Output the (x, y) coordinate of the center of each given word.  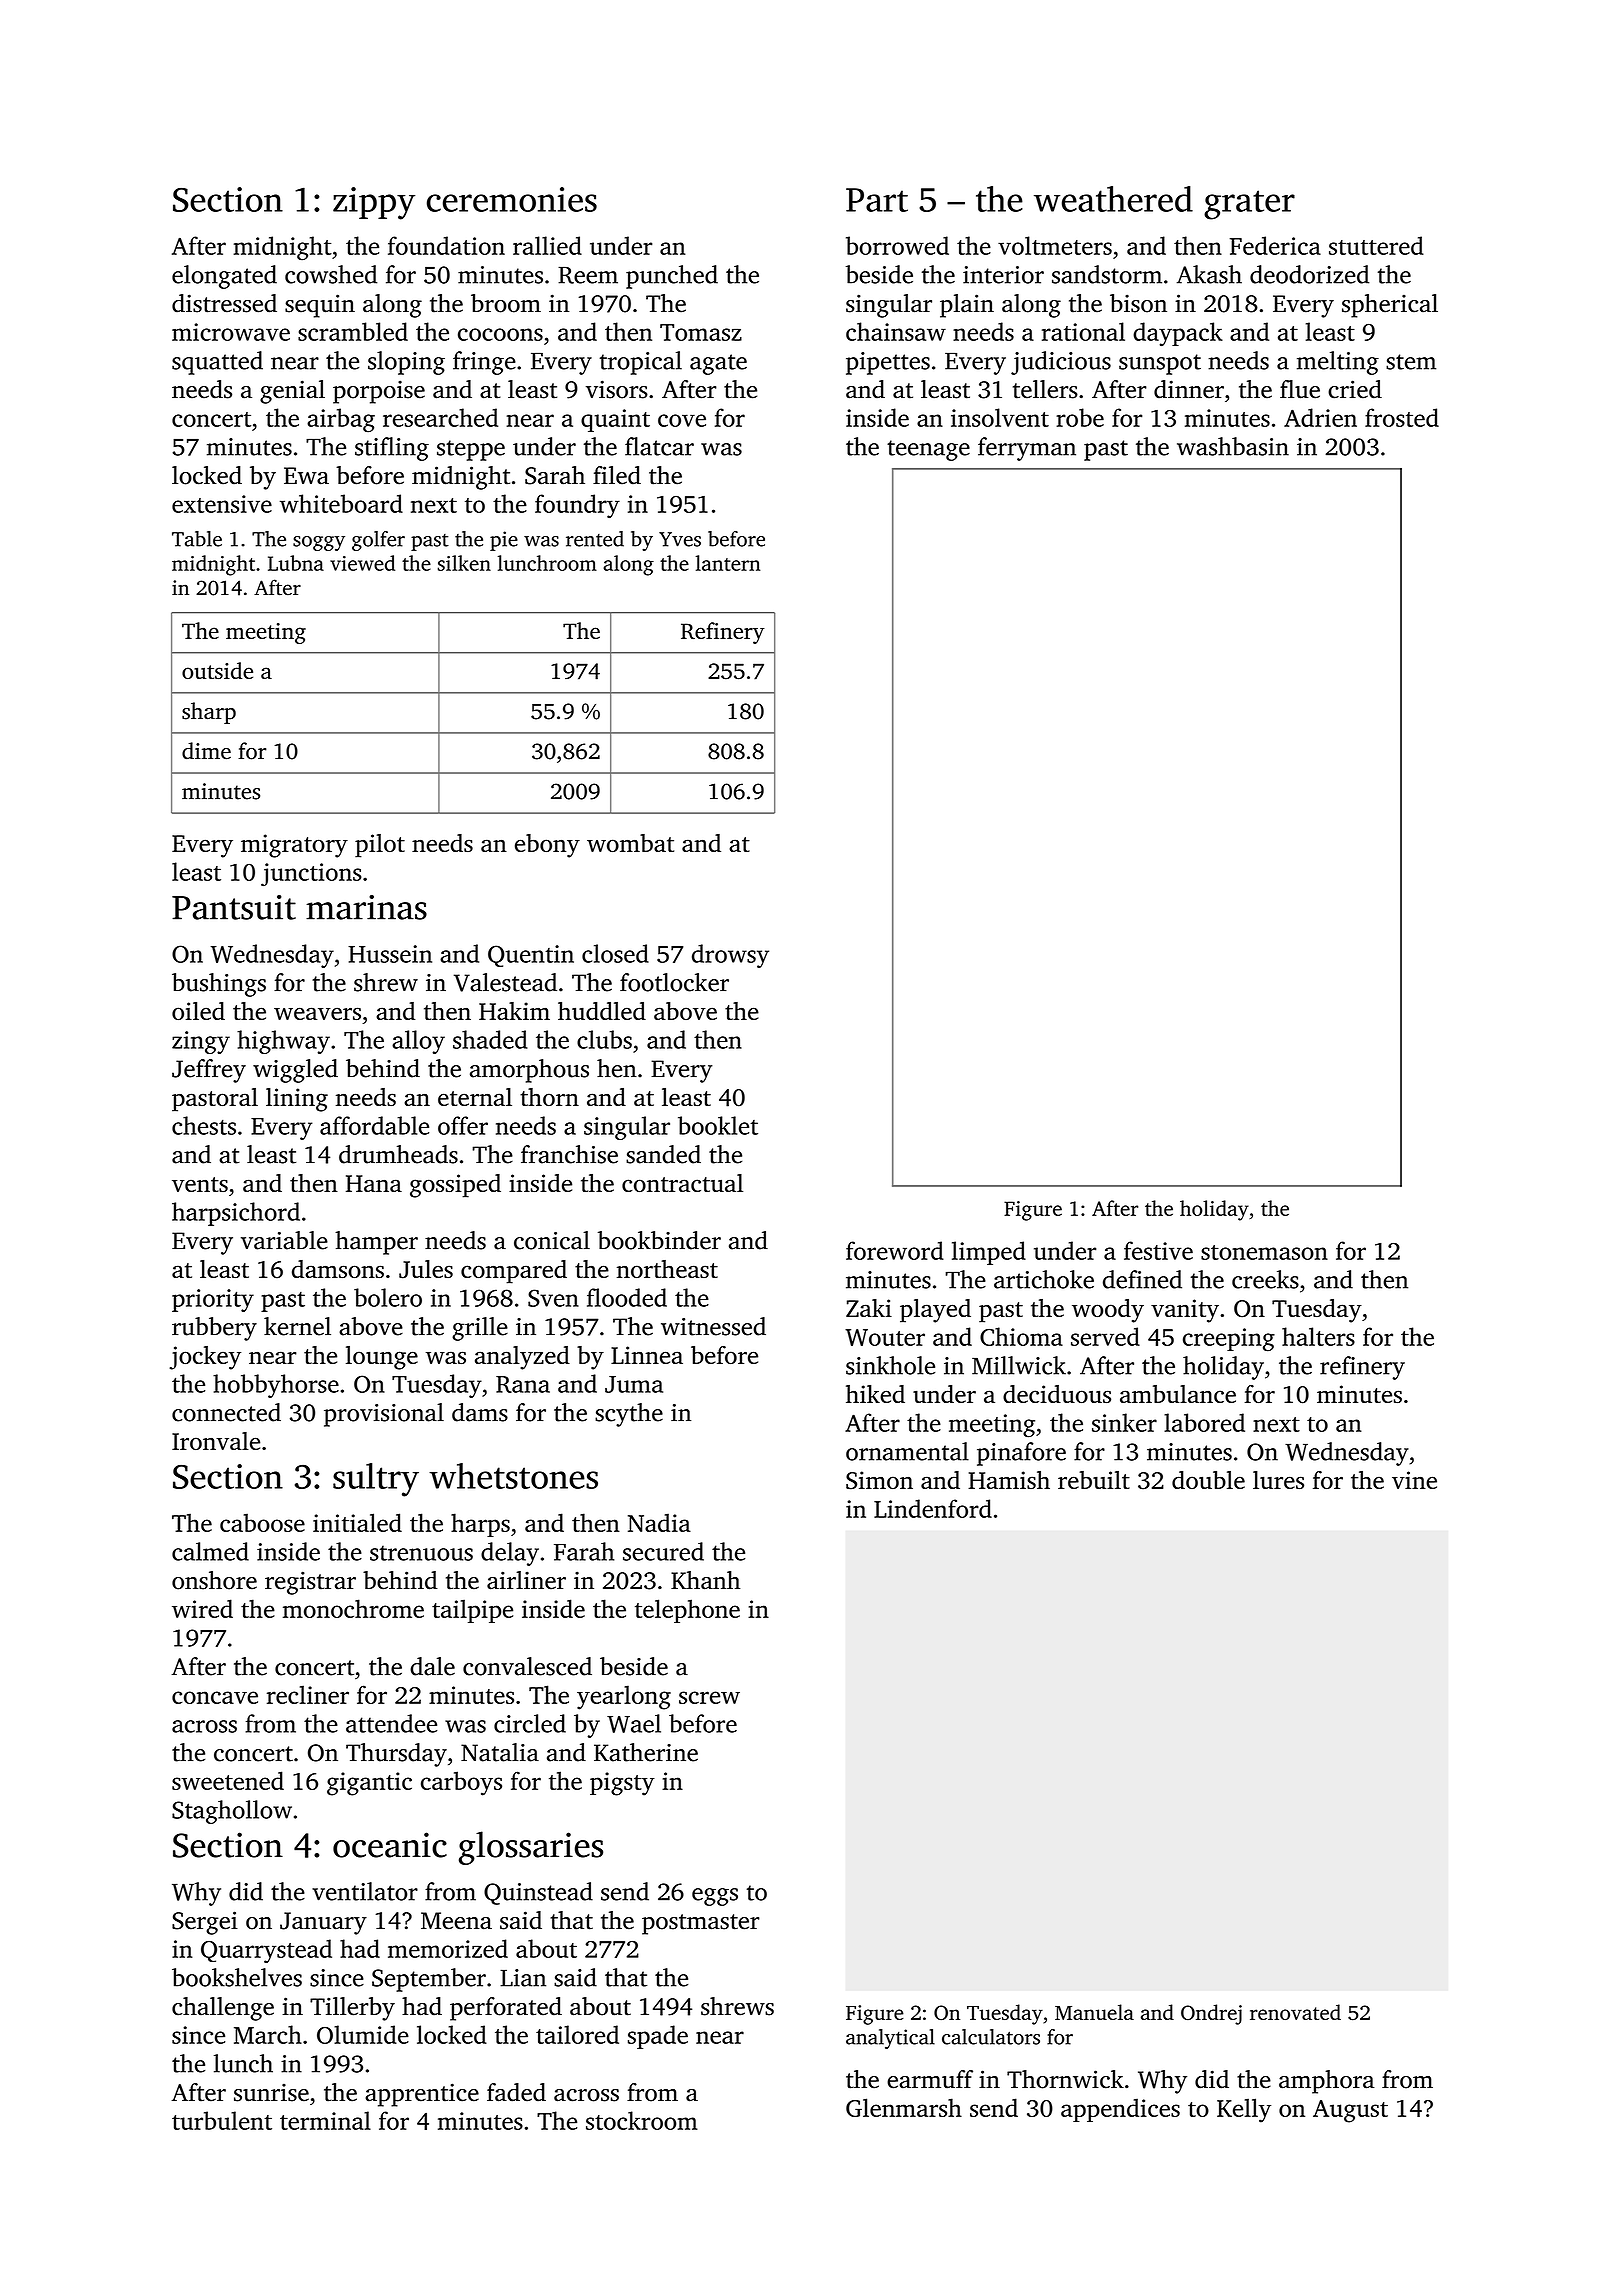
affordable (374, 1125)
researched (440, 417)
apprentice (422, 2095)
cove (682, 420)
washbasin (1233, 446)
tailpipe (472, 1611)
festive (1158, 1250)
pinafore (1021, 1454)
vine (1414, 1480)
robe (1080, 417)
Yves (680, 539)
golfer (378, 541)
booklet (718, 1125)
